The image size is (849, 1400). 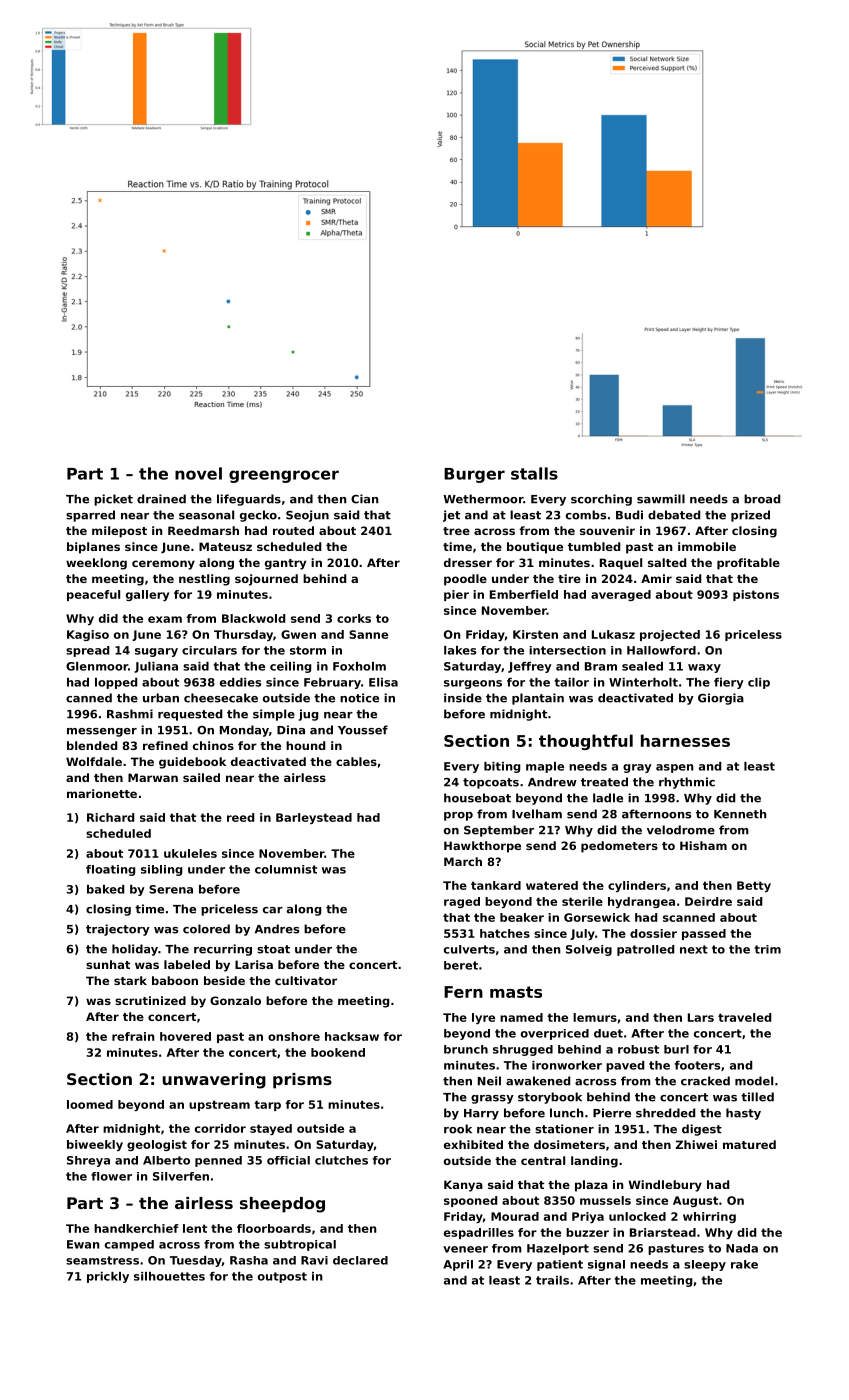 What do you see at coordinates (163, 565) in the screenshot?
I see `ceremony` at bounding box center [163, 565].
